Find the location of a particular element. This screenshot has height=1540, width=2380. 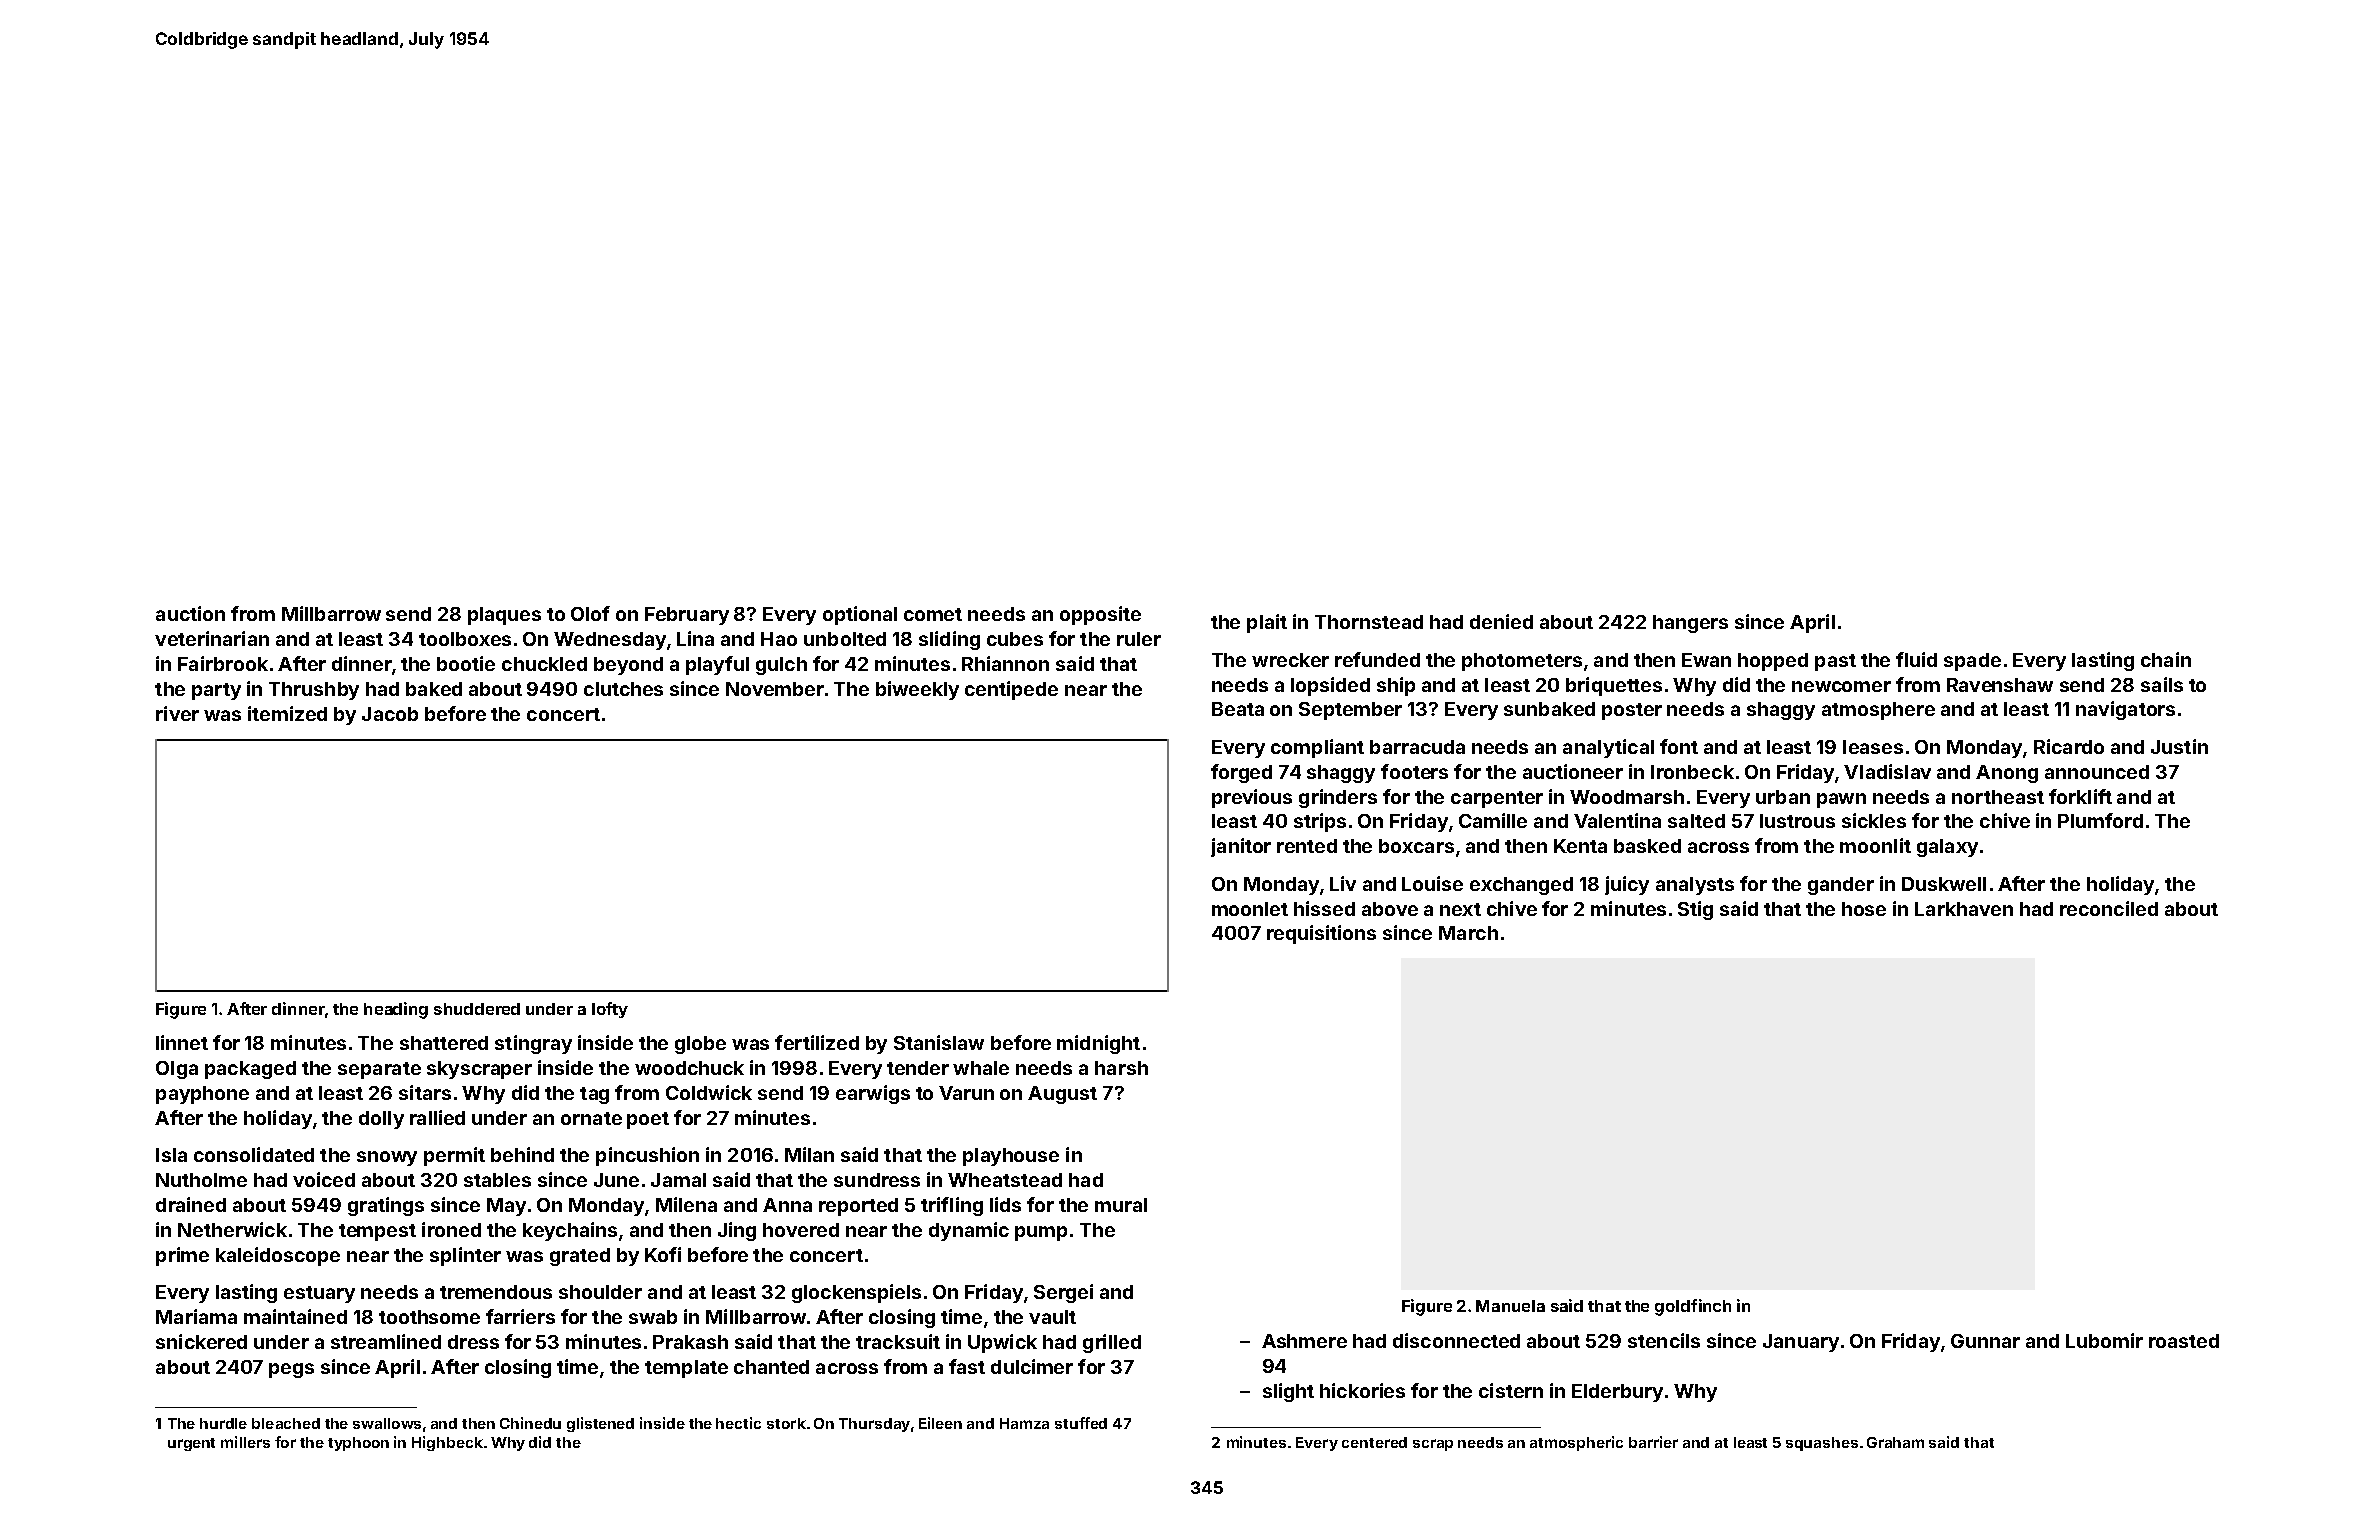

hangers is located at coordinates (1690, 624).
